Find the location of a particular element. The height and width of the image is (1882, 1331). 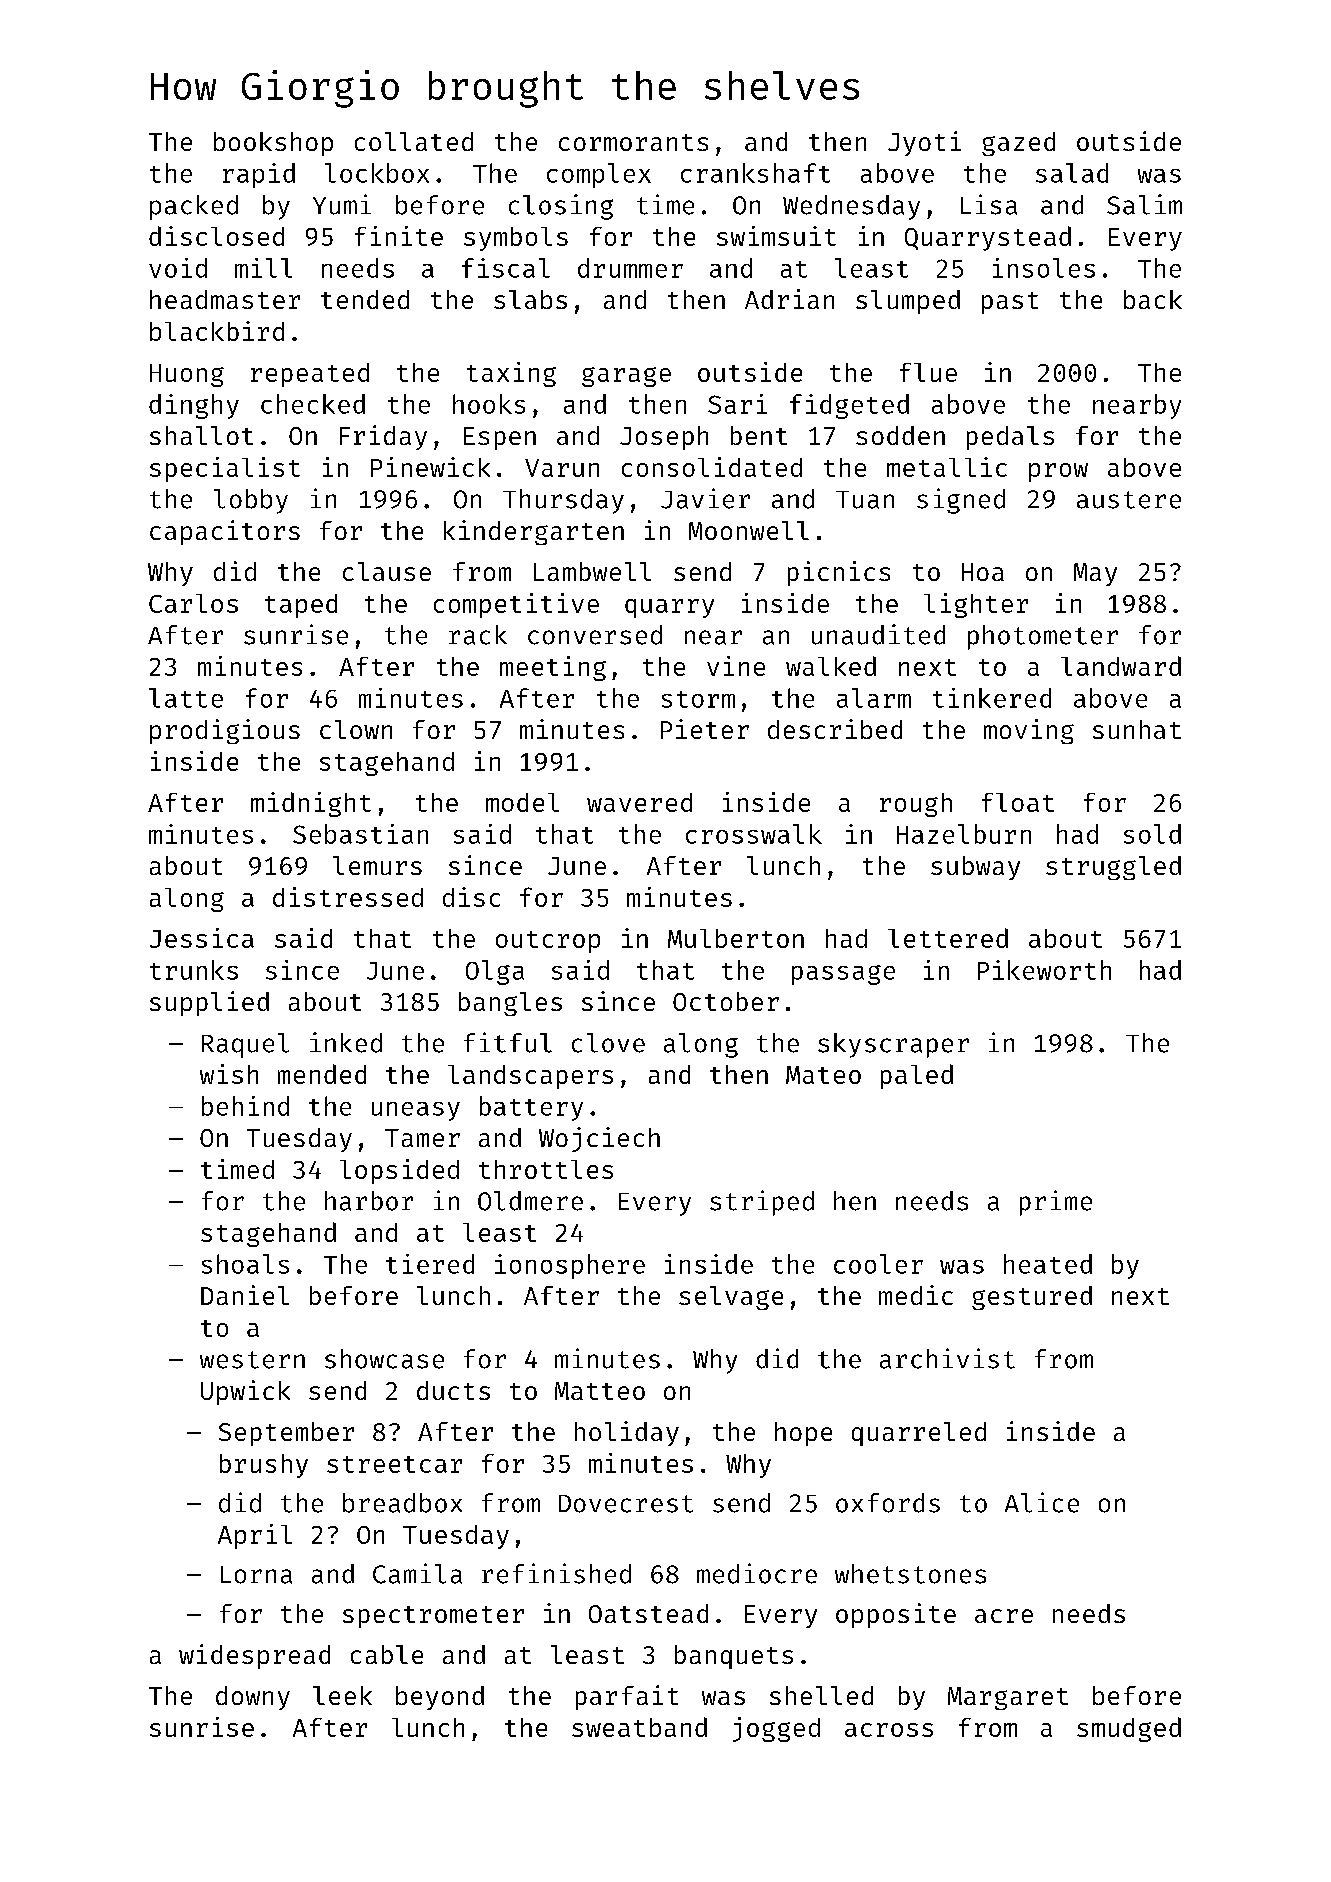

showcase is located at coordinates (384, 1359).
